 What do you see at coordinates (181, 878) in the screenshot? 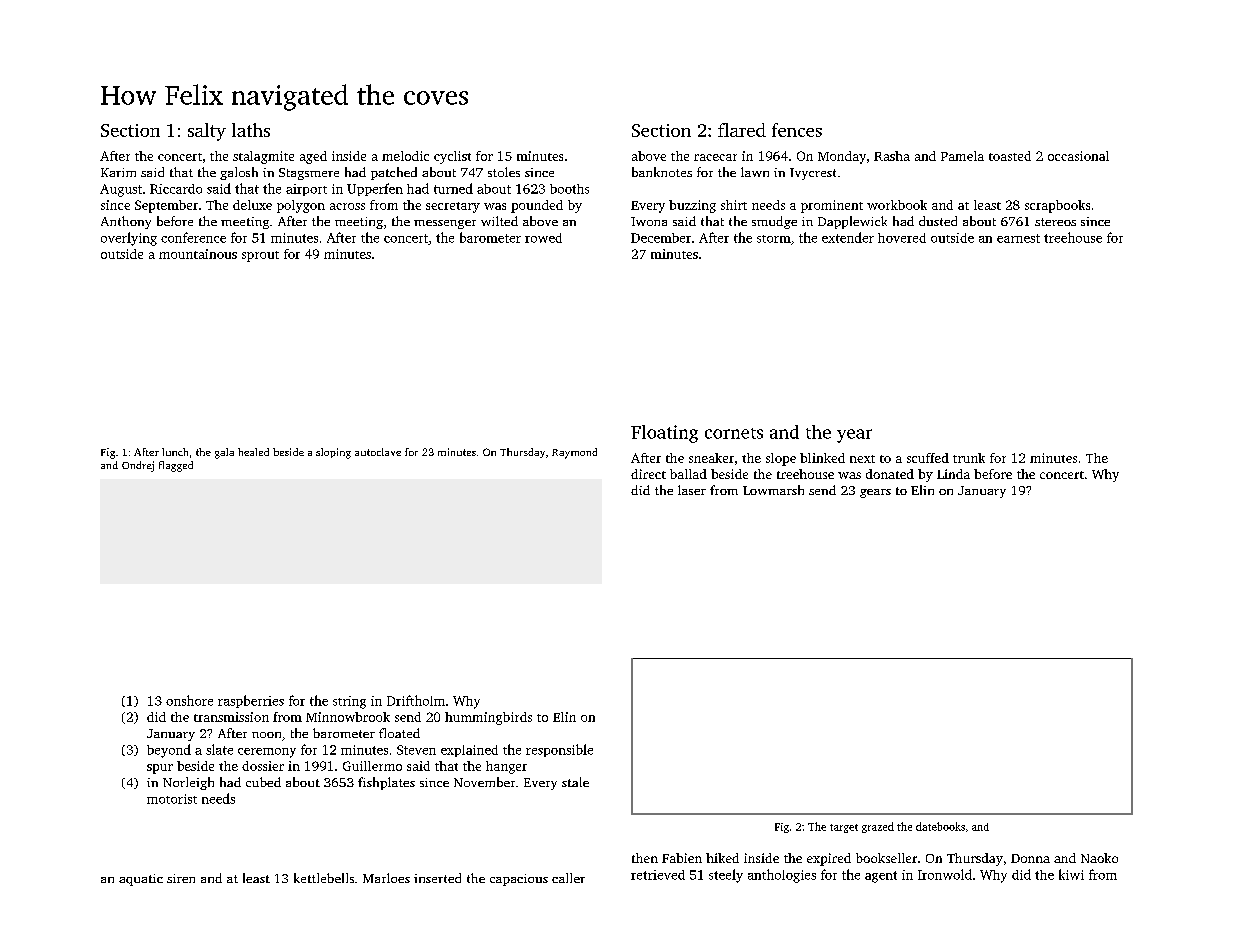
I see `siren` at bounding box center [181, 878].
